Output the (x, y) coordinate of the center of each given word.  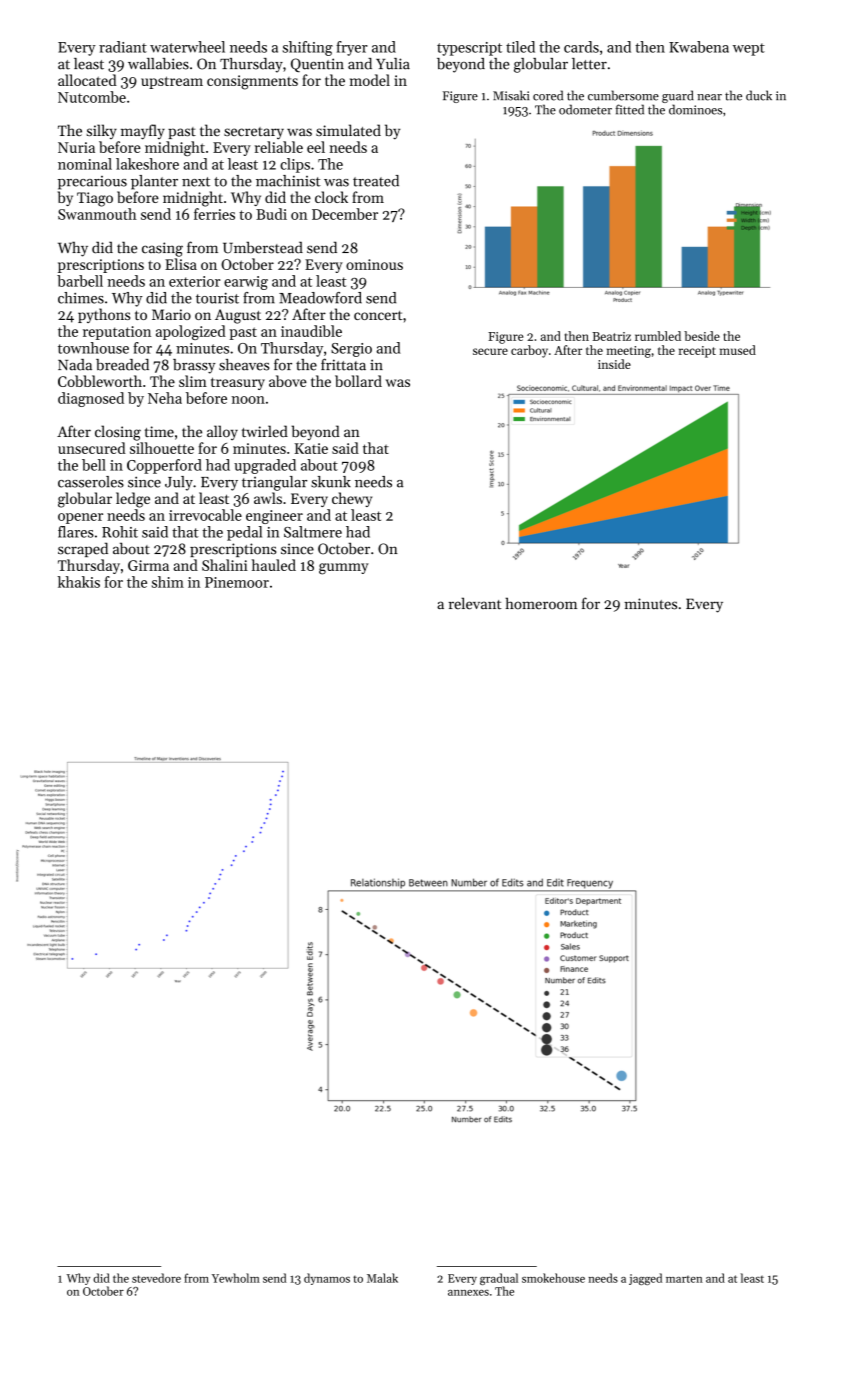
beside (702, 336)
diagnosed (91, 399)
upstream (172, 82)
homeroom (541, 603)
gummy (344, 569)
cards (581, 47)
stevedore (156, 1278)
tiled (520, 47)
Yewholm (236, 1278)
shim (168, 582)
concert (378, 315)
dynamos (327, 1279)
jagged (645, 1279)
